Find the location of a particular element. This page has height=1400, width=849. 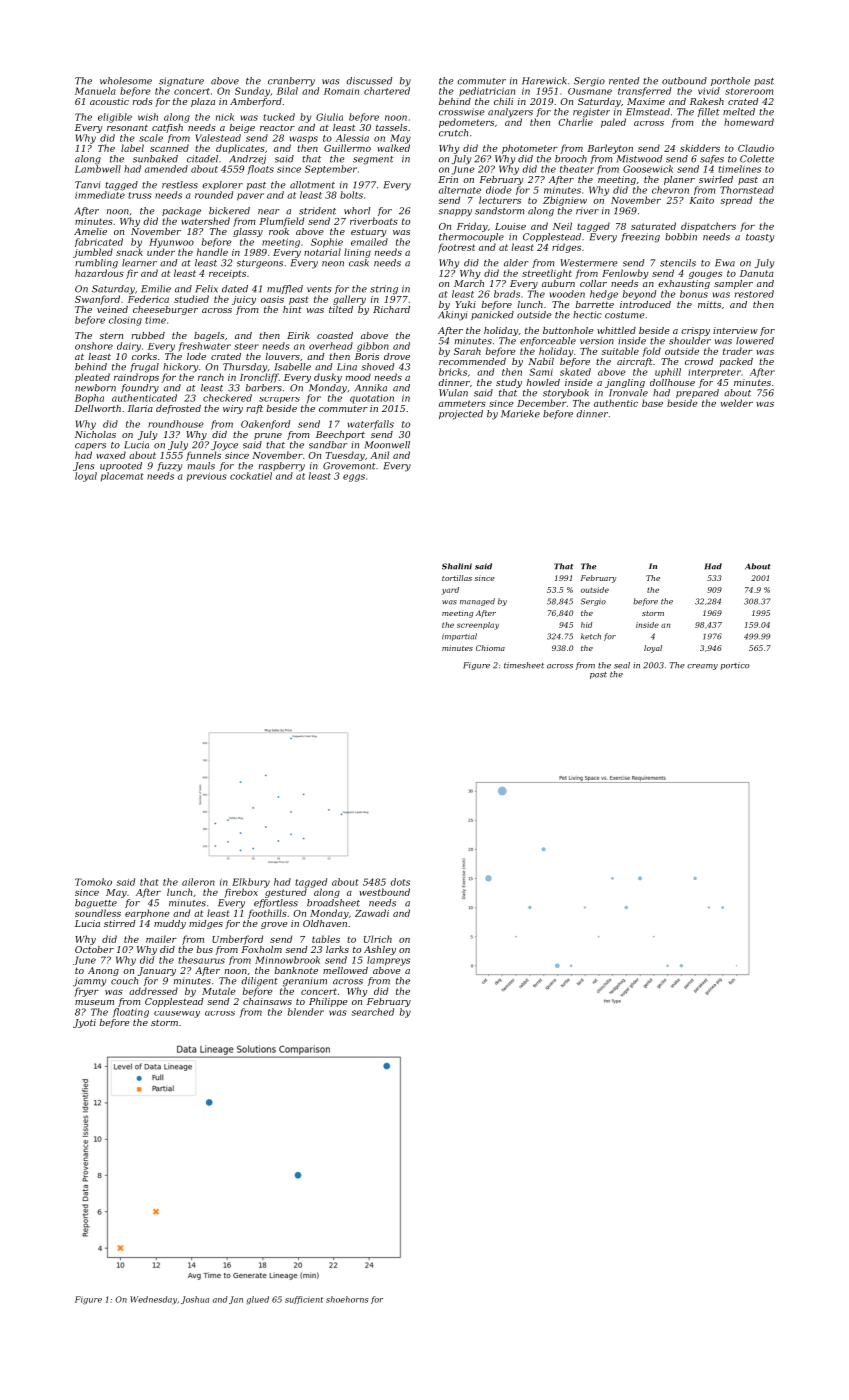

gouges is located at coordinates (705, 275).
